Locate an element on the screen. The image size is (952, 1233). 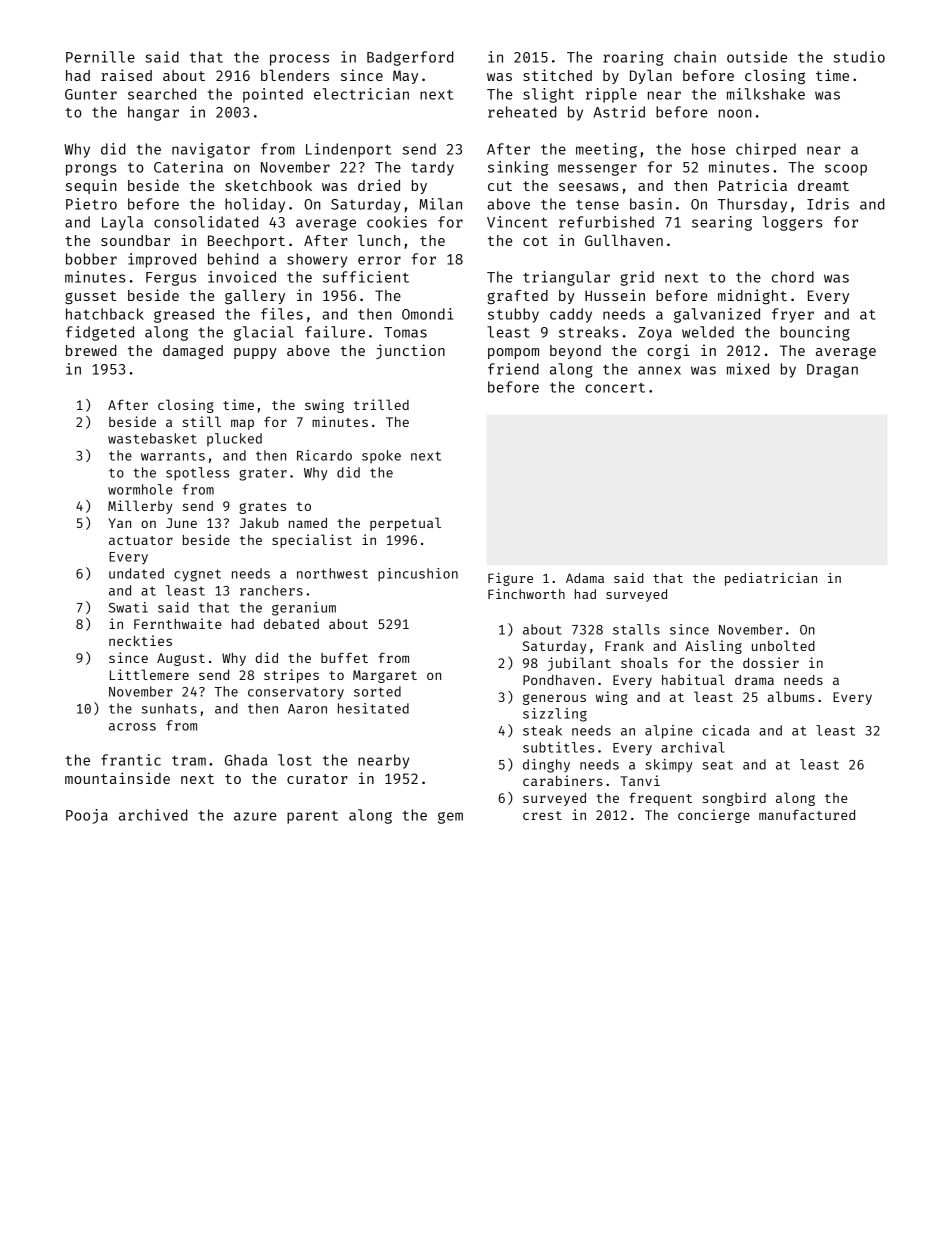
pompom is located at coordinates (513, 353).
